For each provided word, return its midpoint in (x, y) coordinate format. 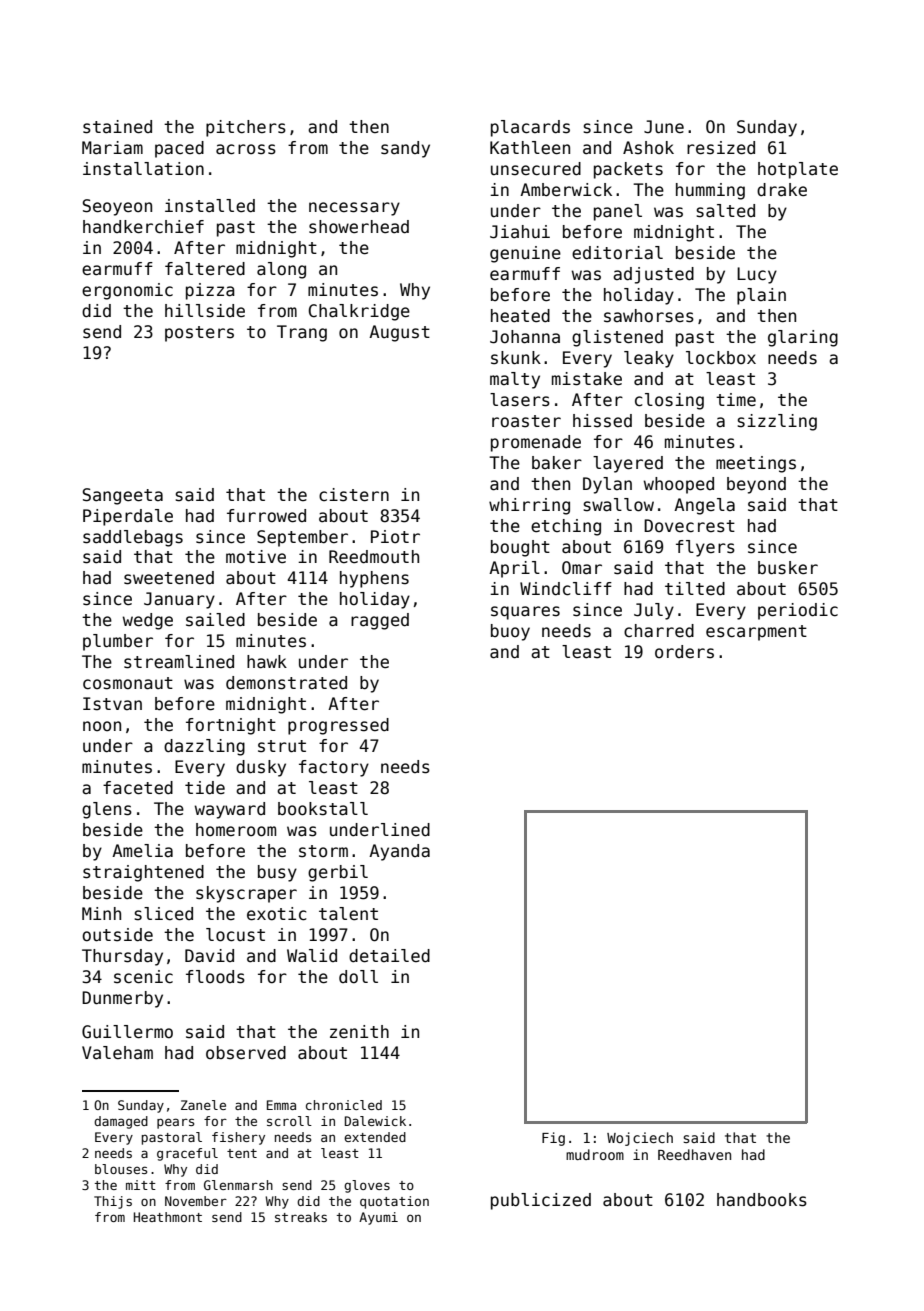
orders (684, 652)
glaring (803, 338)
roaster (526, 421)
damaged (121, 1122)
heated (520, 316)
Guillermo (127, 1032)
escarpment (756, 633)
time (736, 399)
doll (358, 977)
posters (199, 334)
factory (334, 768)
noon (102, 726)
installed (210, 206)
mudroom (595, 1154)
